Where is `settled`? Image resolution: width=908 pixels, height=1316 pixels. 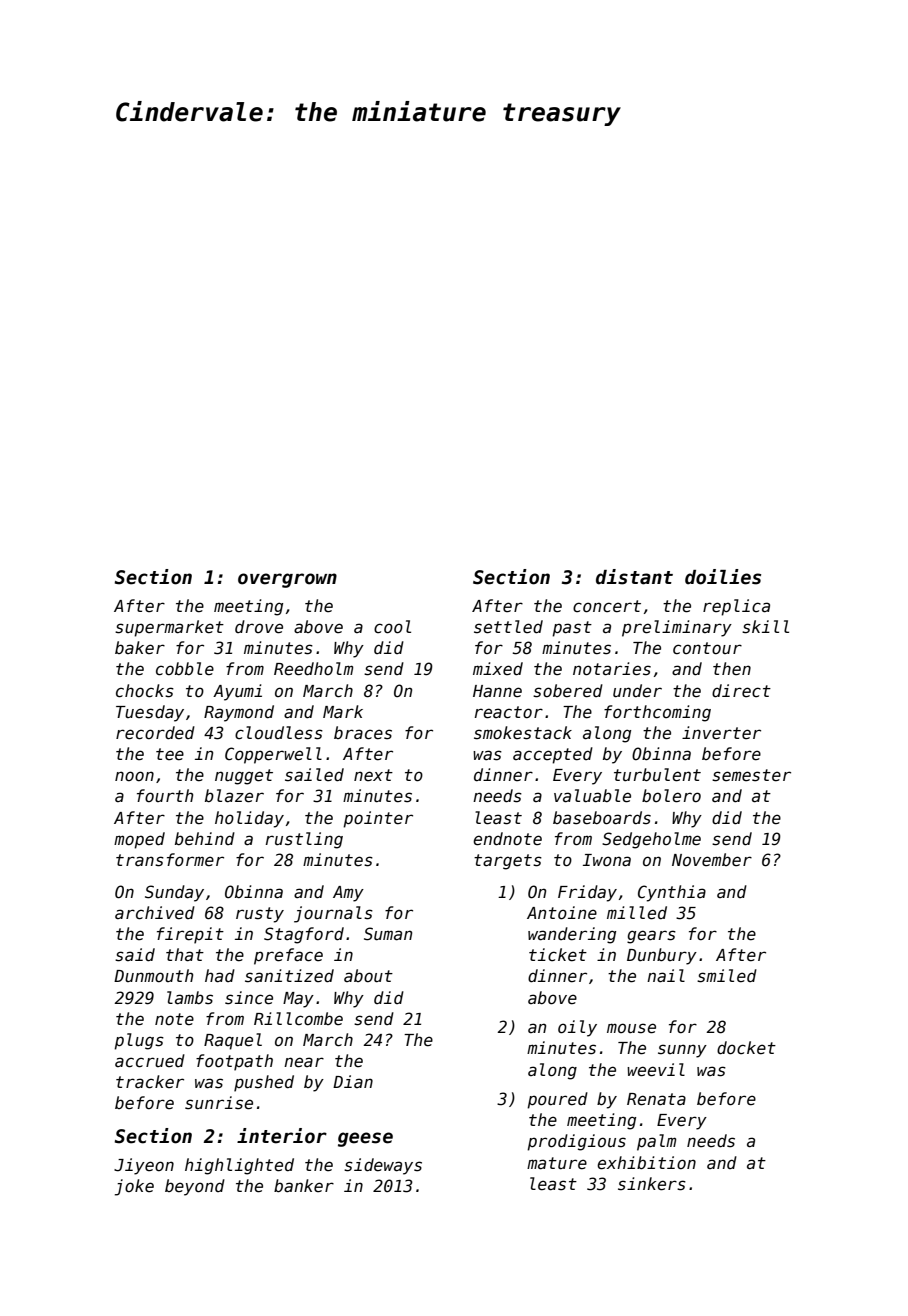 settled is located at coordinates (508, 627).
